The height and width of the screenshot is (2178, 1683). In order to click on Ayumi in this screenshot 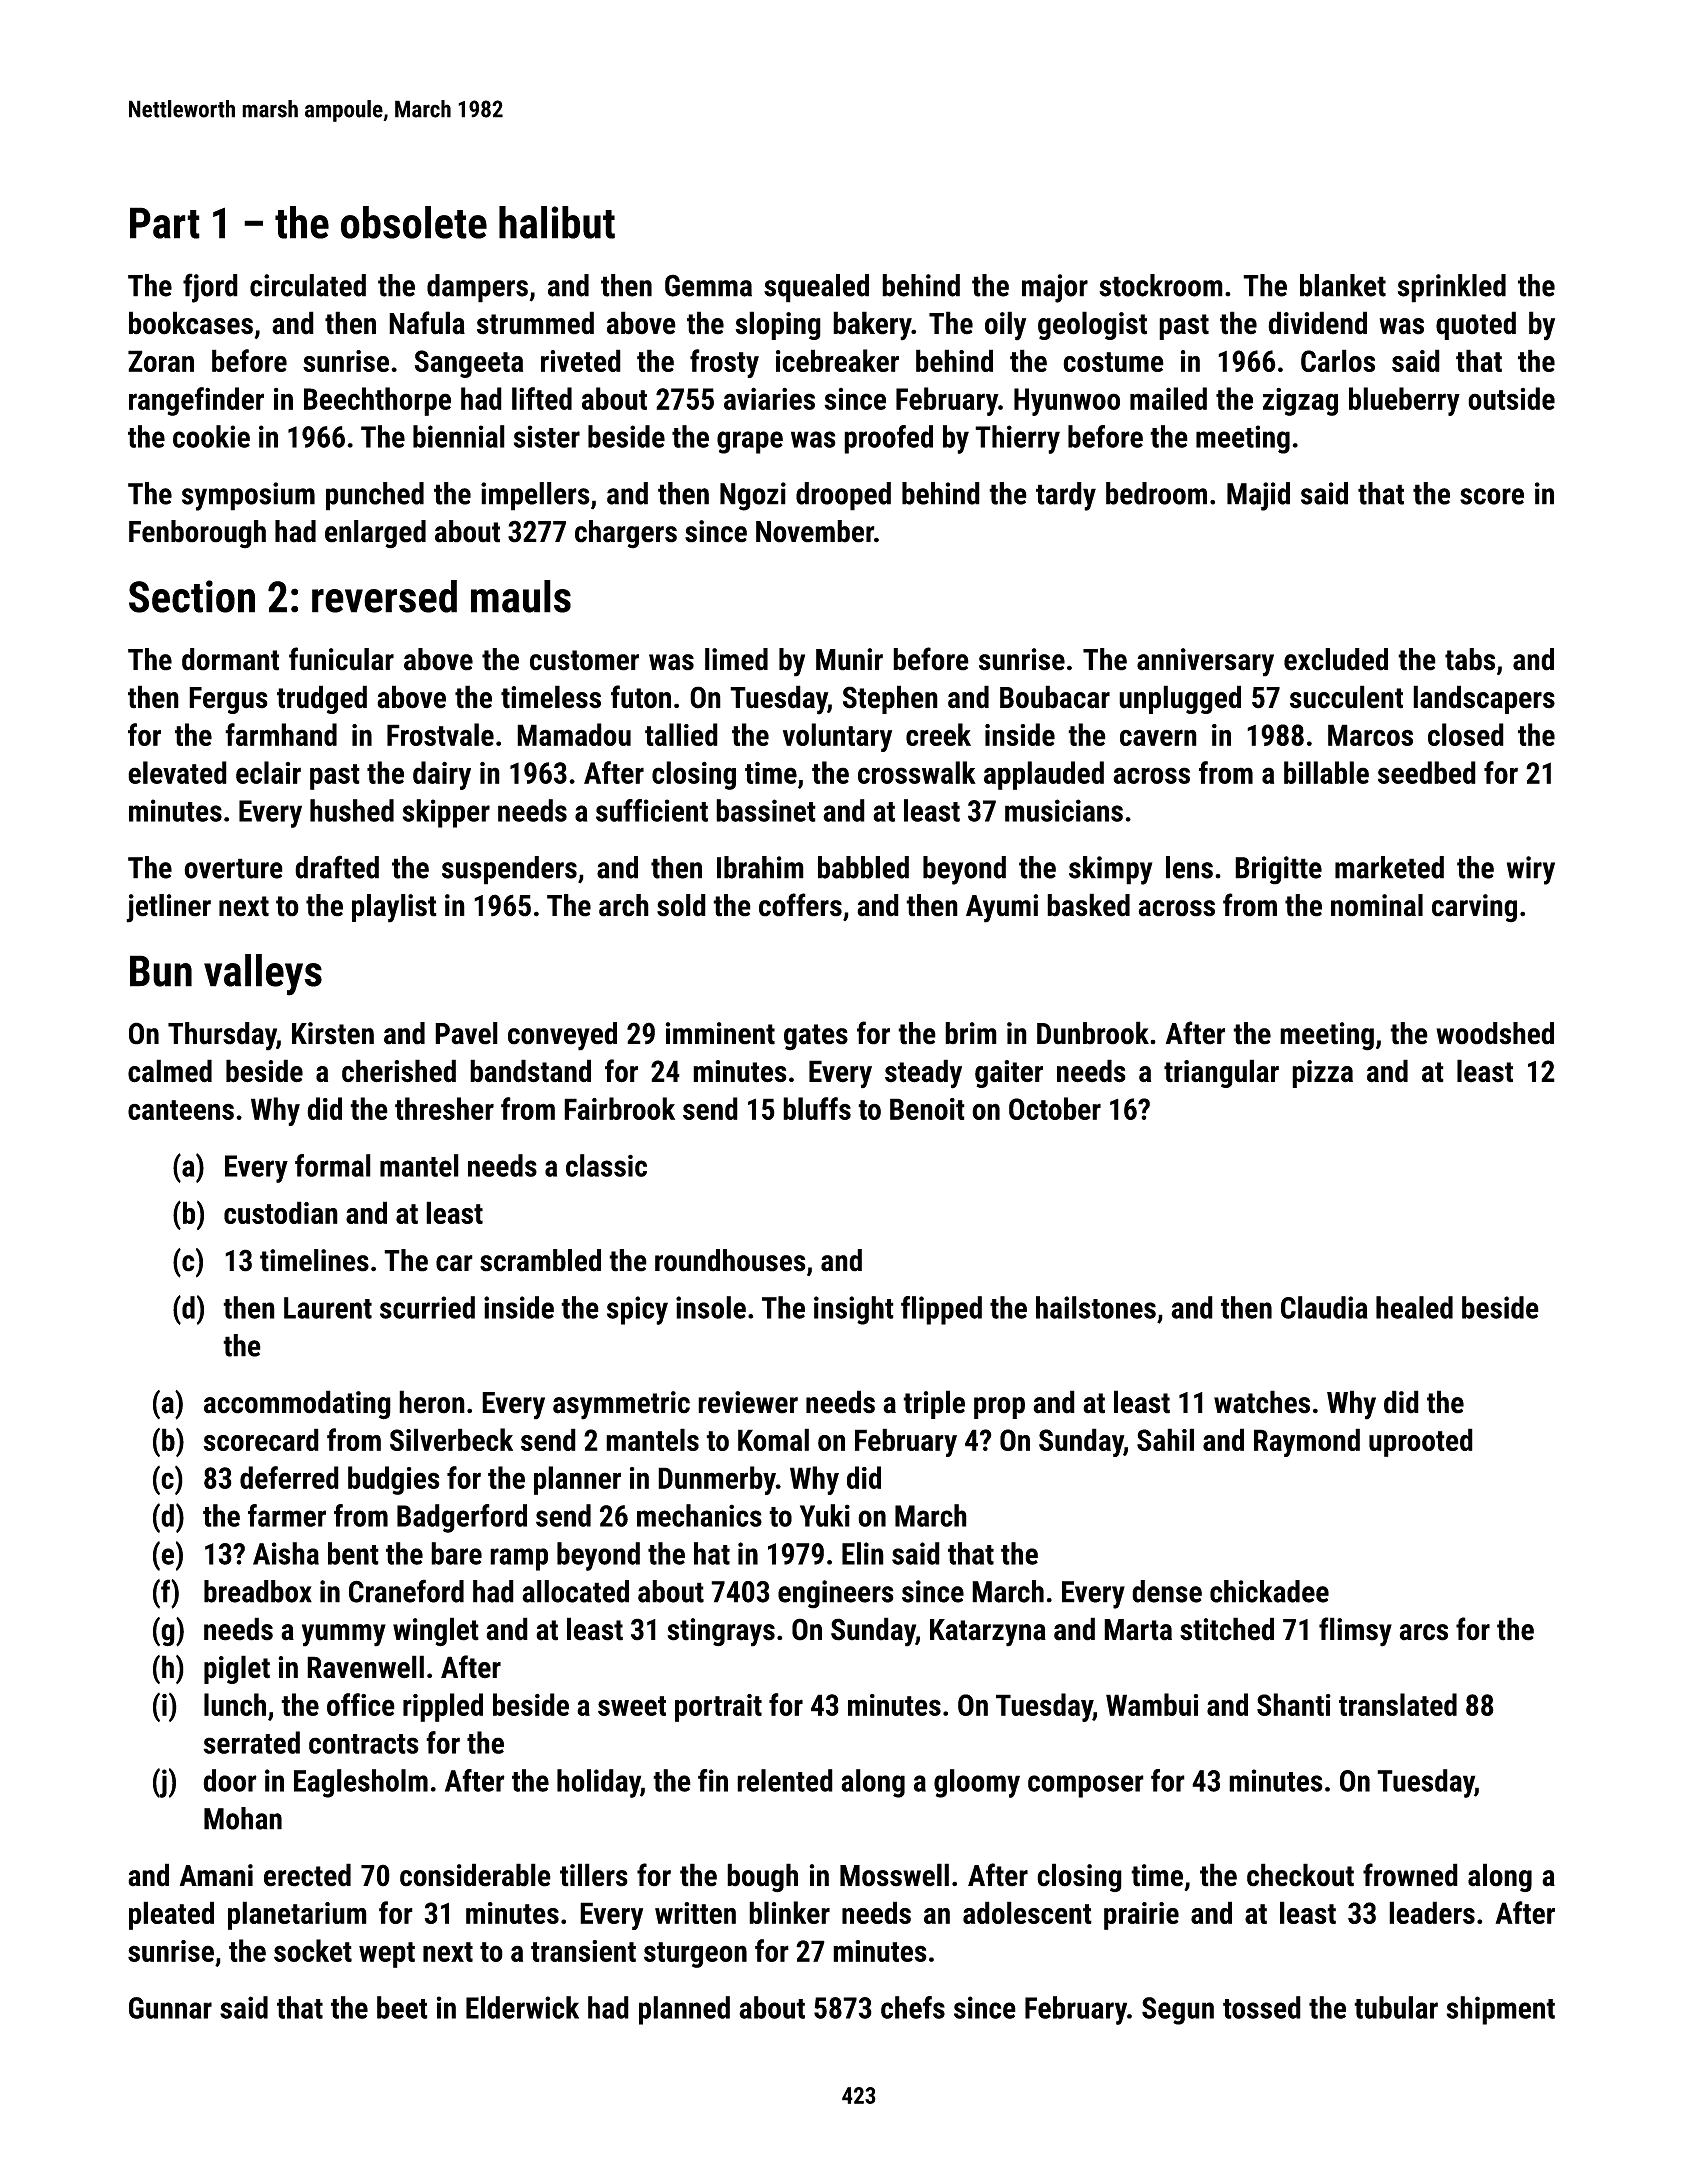, I will do `click(1002, 908)`.
